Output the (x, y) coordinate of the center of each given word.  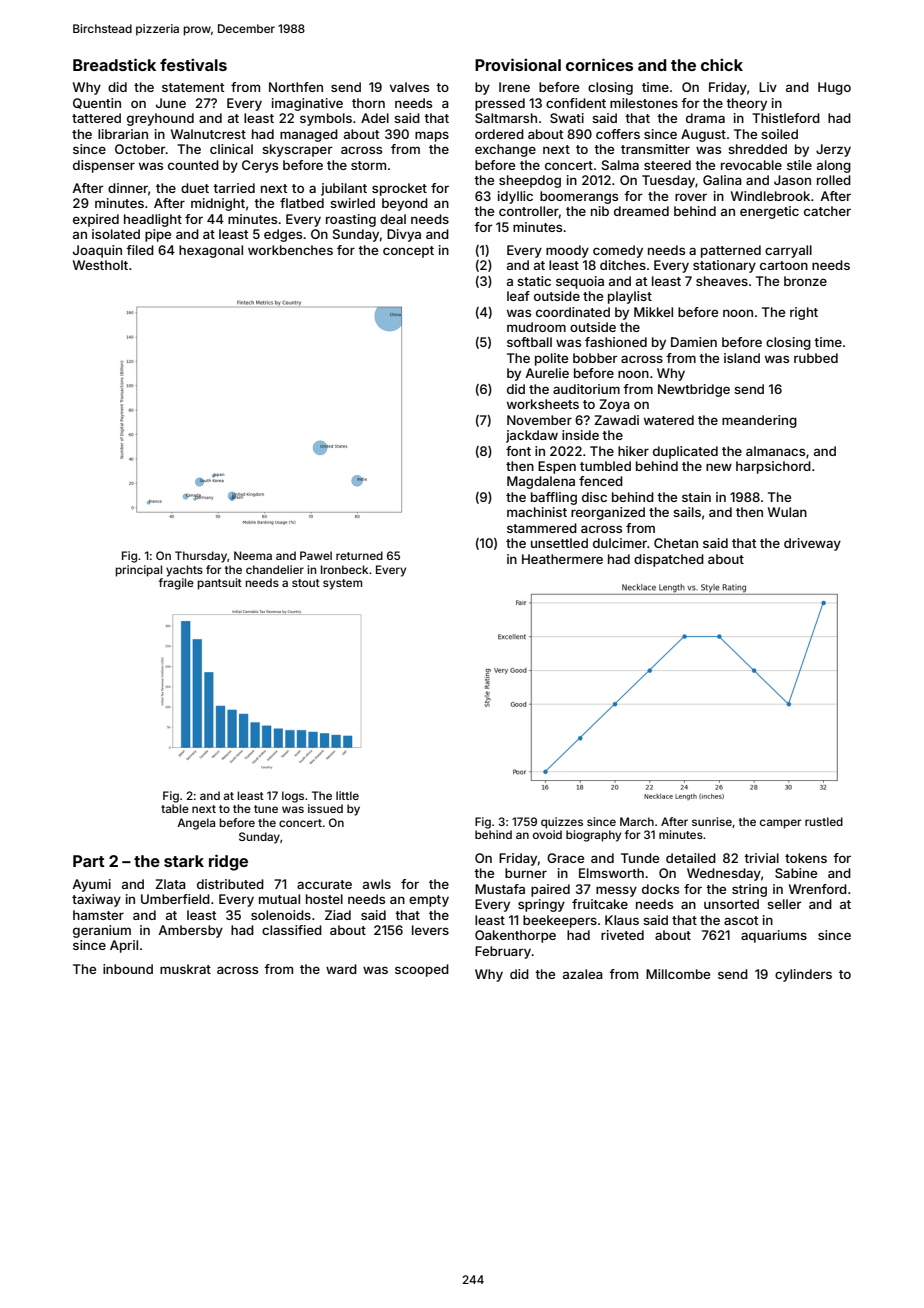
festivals (193, 64)
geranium (102, 931)
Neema (253, 555)
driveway (812, 544)
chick (722, 64)
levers (430, 930)
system (342, 584)
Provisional (518, 64)
